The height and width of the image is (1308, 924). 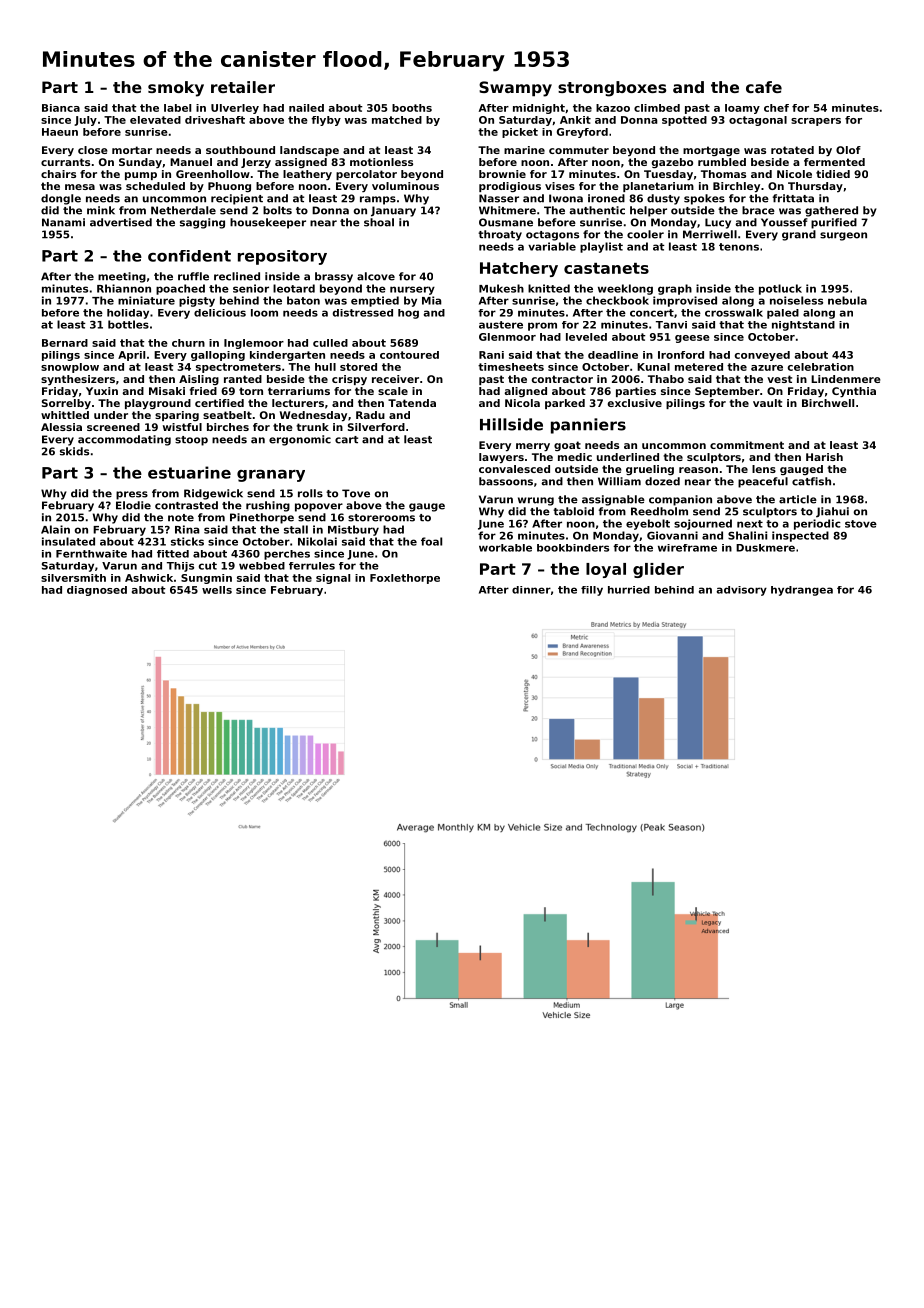 What do you see at coordinates (375, 301) in the image?
I see `emptied` at bounding box center [375, 301].
